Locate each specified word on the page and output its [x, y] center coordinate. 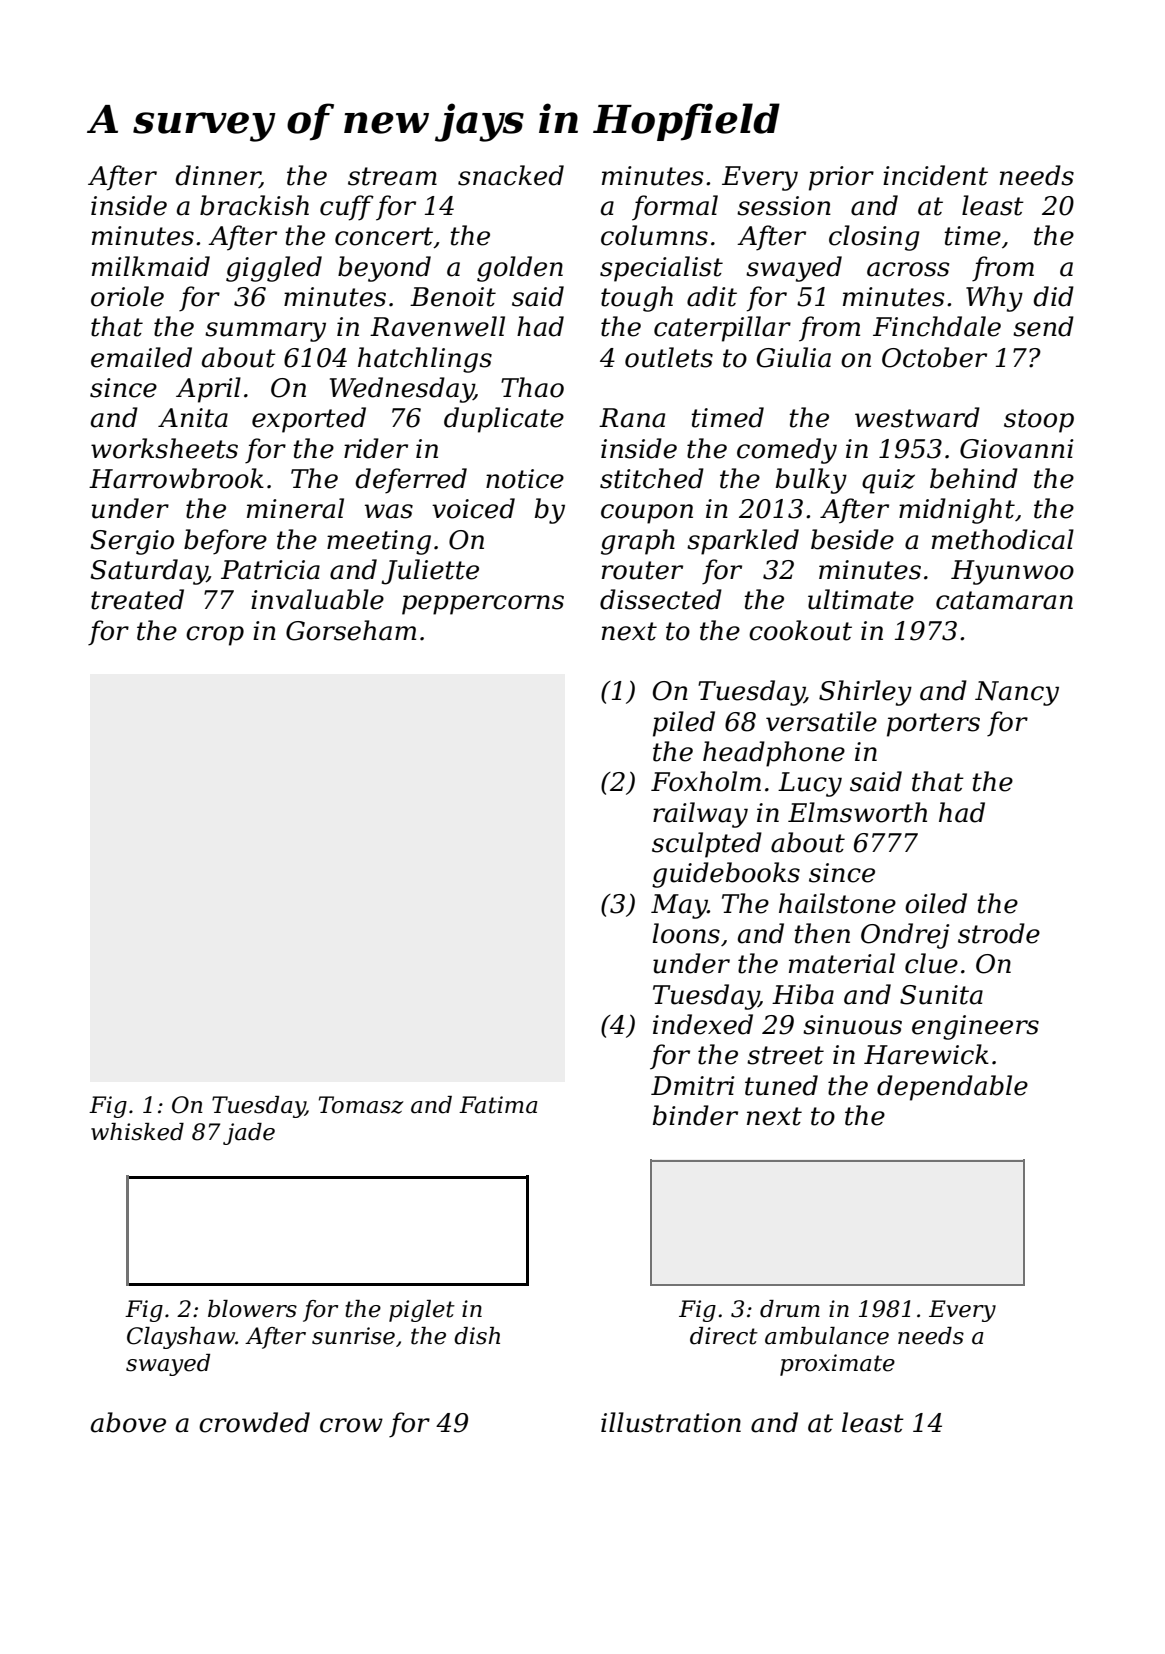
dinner [217, 176]
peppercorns [483, 605]
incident [935, 175]
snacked [511, 175]
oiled [936, 903]
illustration [671, 1422]
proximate [837, 1365]
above [128, 1422]
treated [137, 599]
